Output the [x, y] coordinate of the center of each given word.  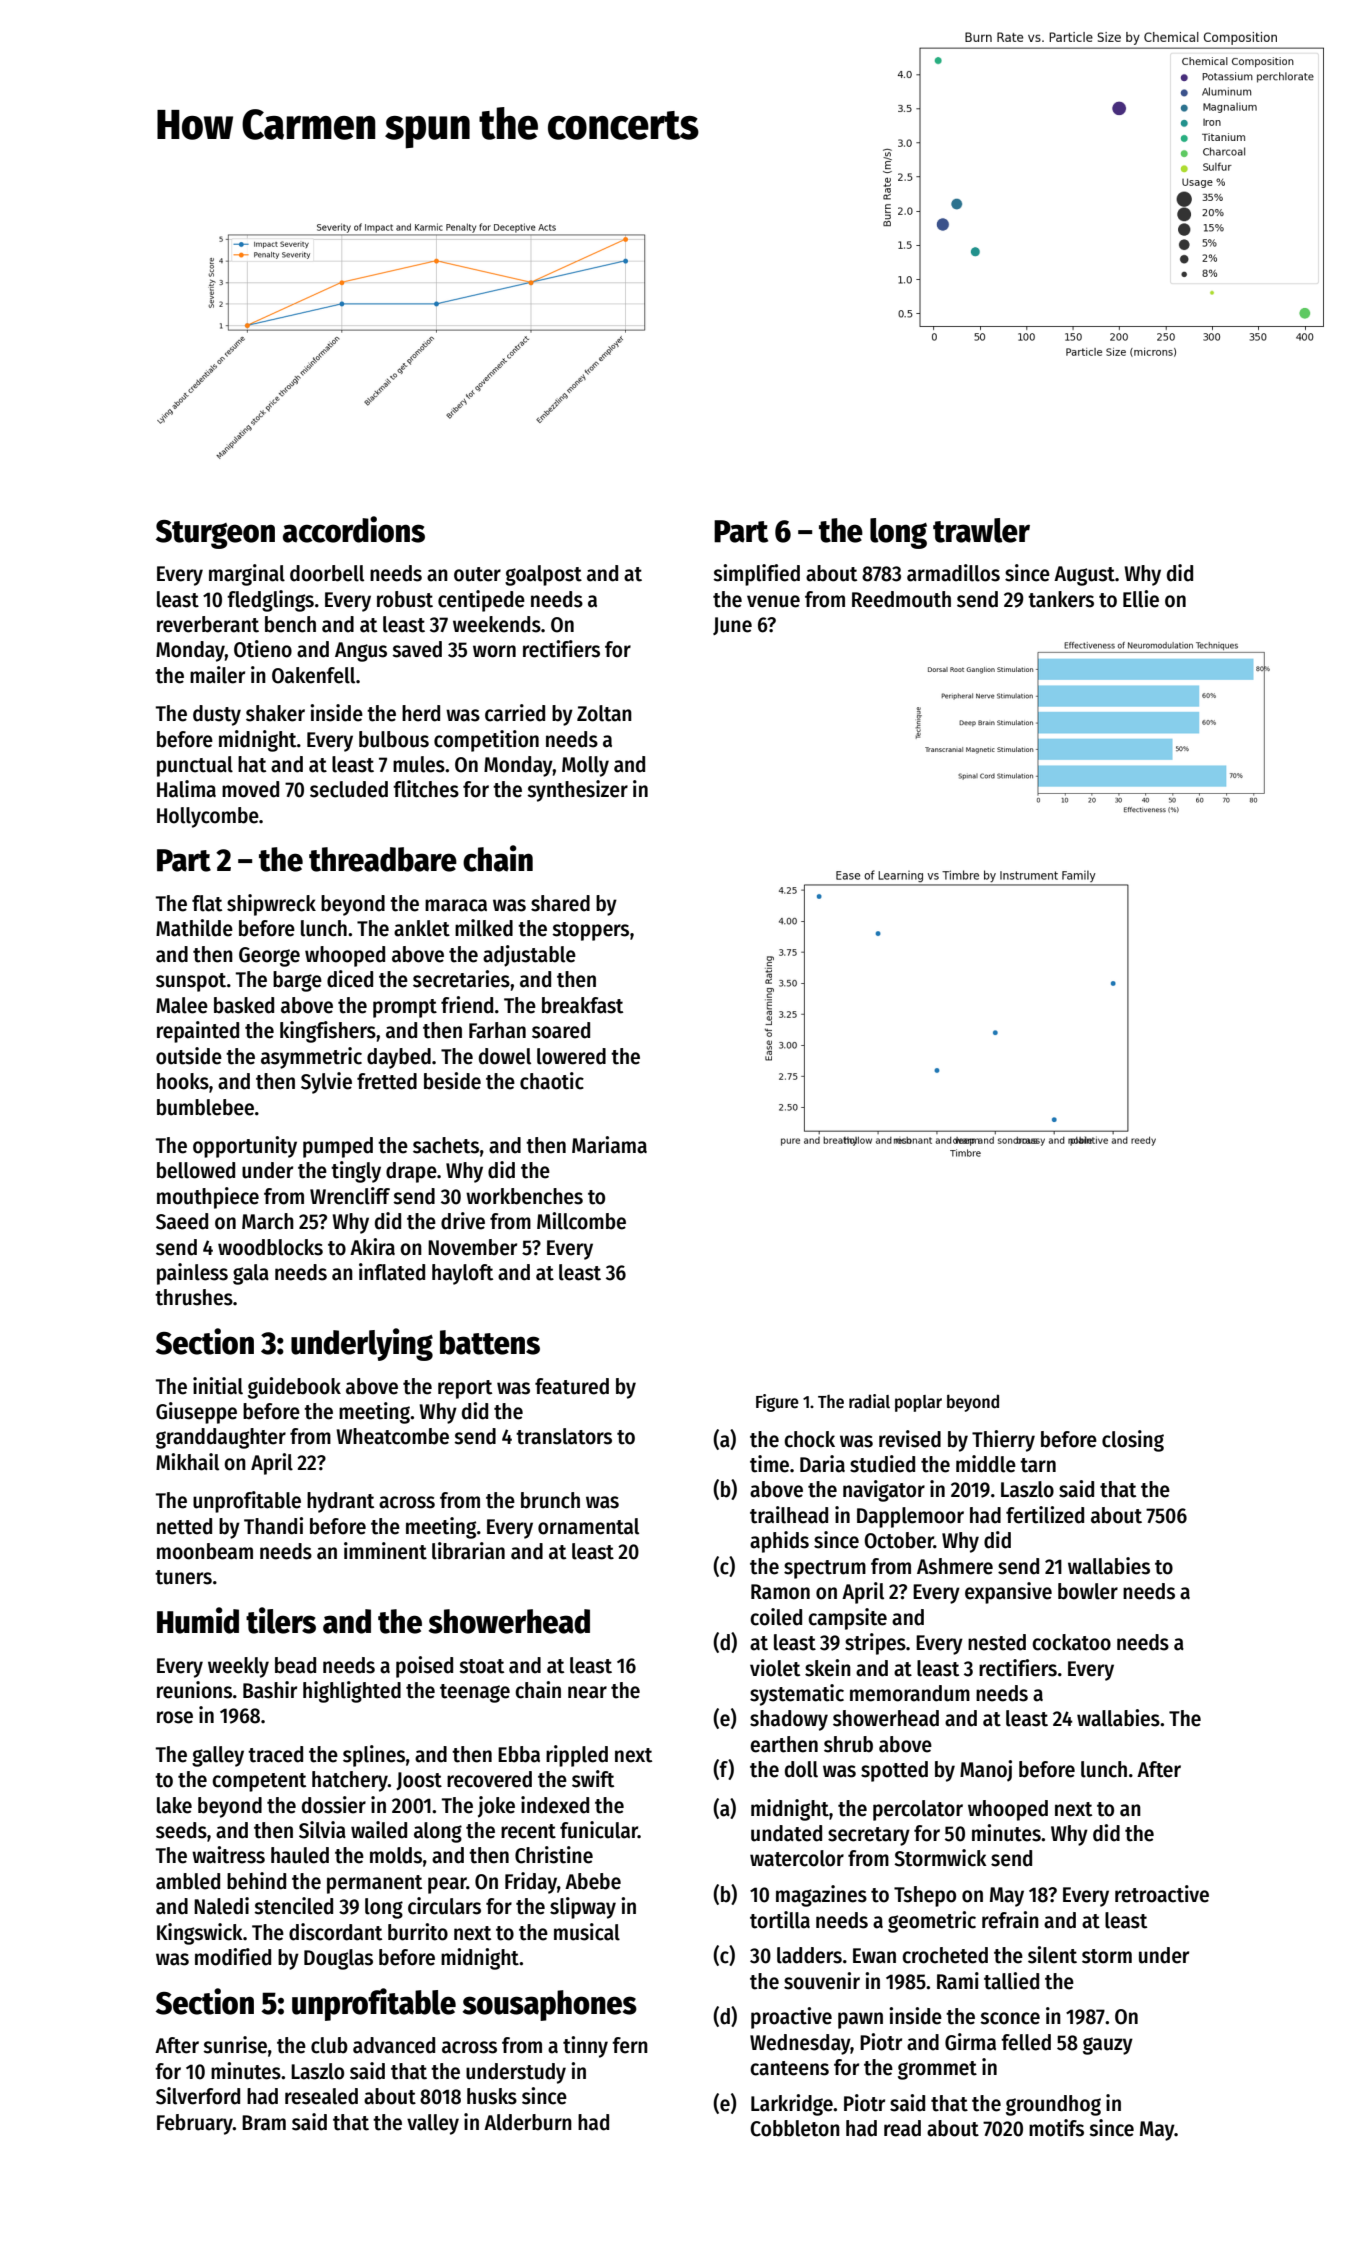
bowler [1088, 1591]
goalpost [543, 575]
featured [572, 1386]
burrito [418, 1932]
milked [484, 928]
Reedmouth [901, 599]
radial [869, 1401]
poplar [918, 1403]
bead [295, 1665]
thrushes [194, 1297]
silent [1052, 1955]
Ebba [519, 1754]
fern [630, 2045]
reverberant [208, 624]
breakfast [582, 1005]
